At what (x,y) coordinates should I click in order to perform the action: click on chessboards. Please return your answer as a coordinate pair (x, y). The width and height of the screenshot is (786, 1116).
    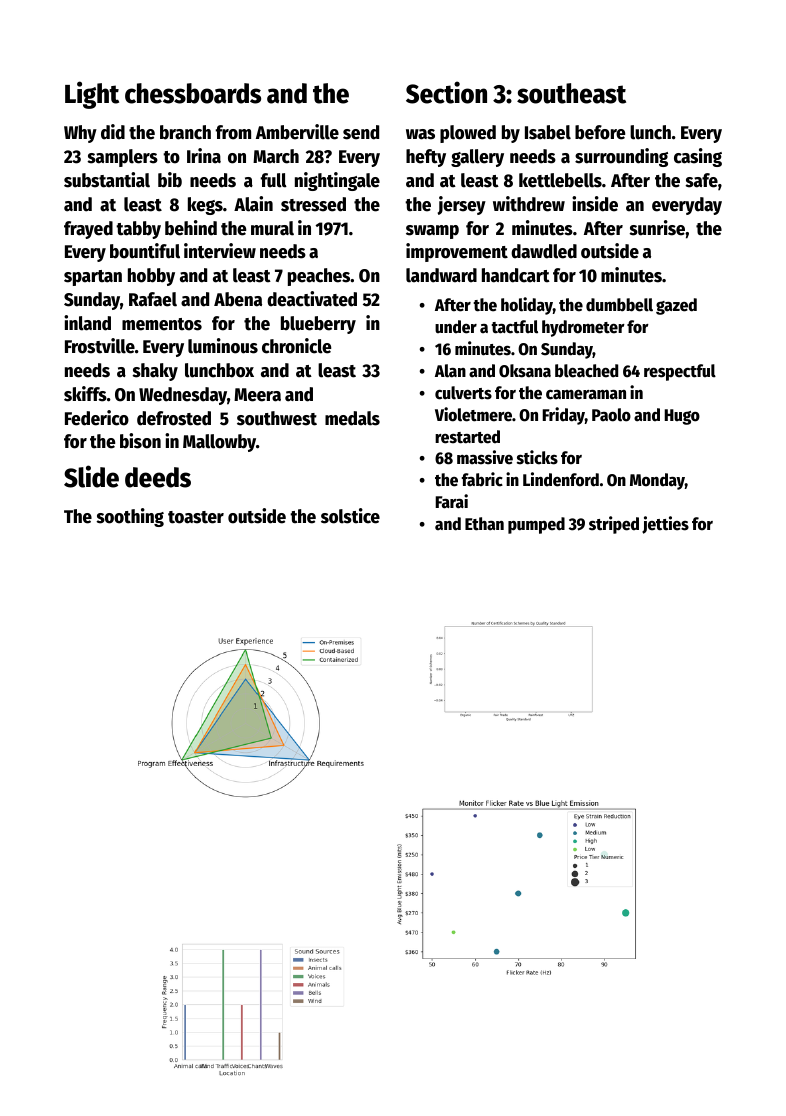
    Looking at the image, I should click on (193, 93).
